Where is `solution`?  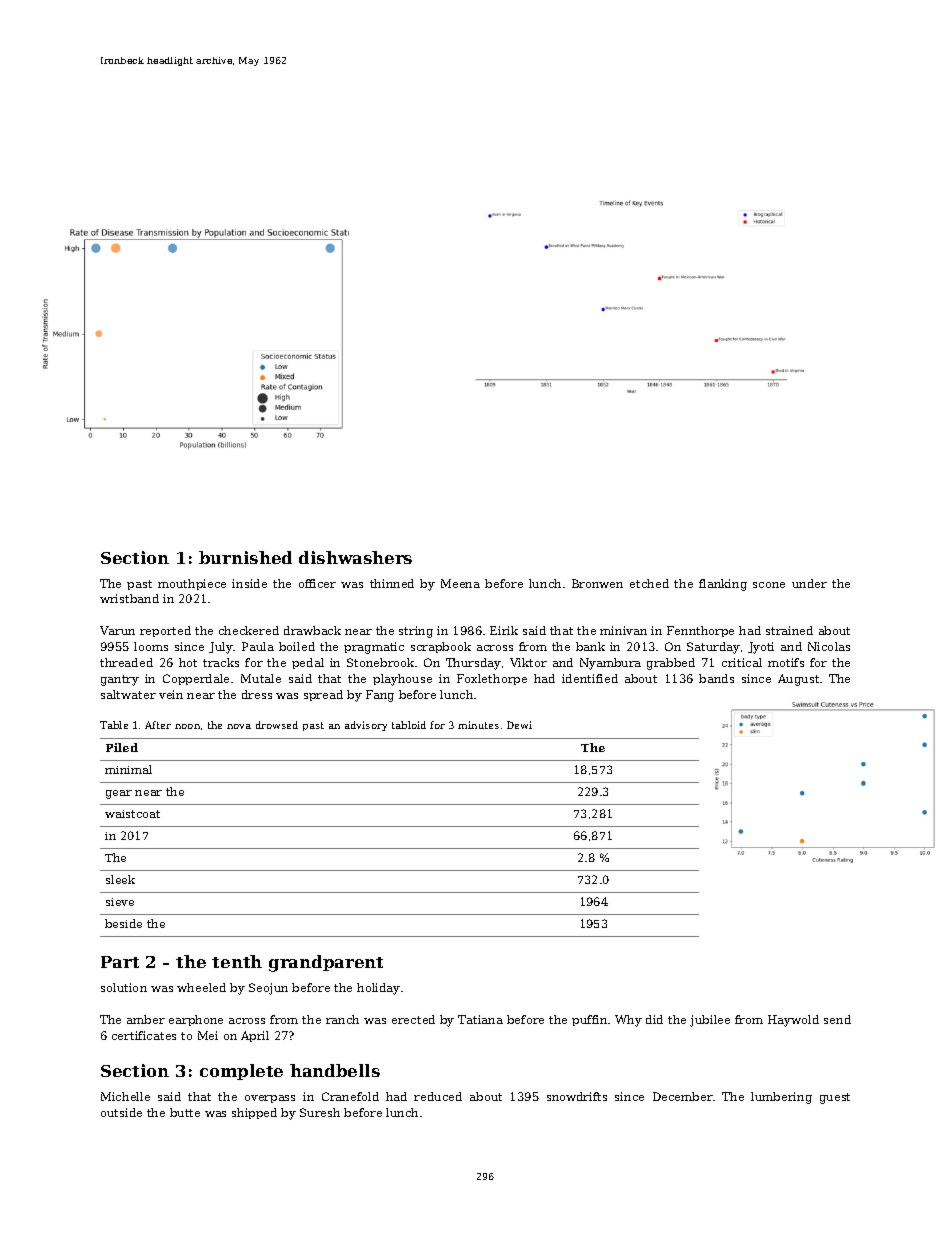
solution is located at coordinates (124, 987).
